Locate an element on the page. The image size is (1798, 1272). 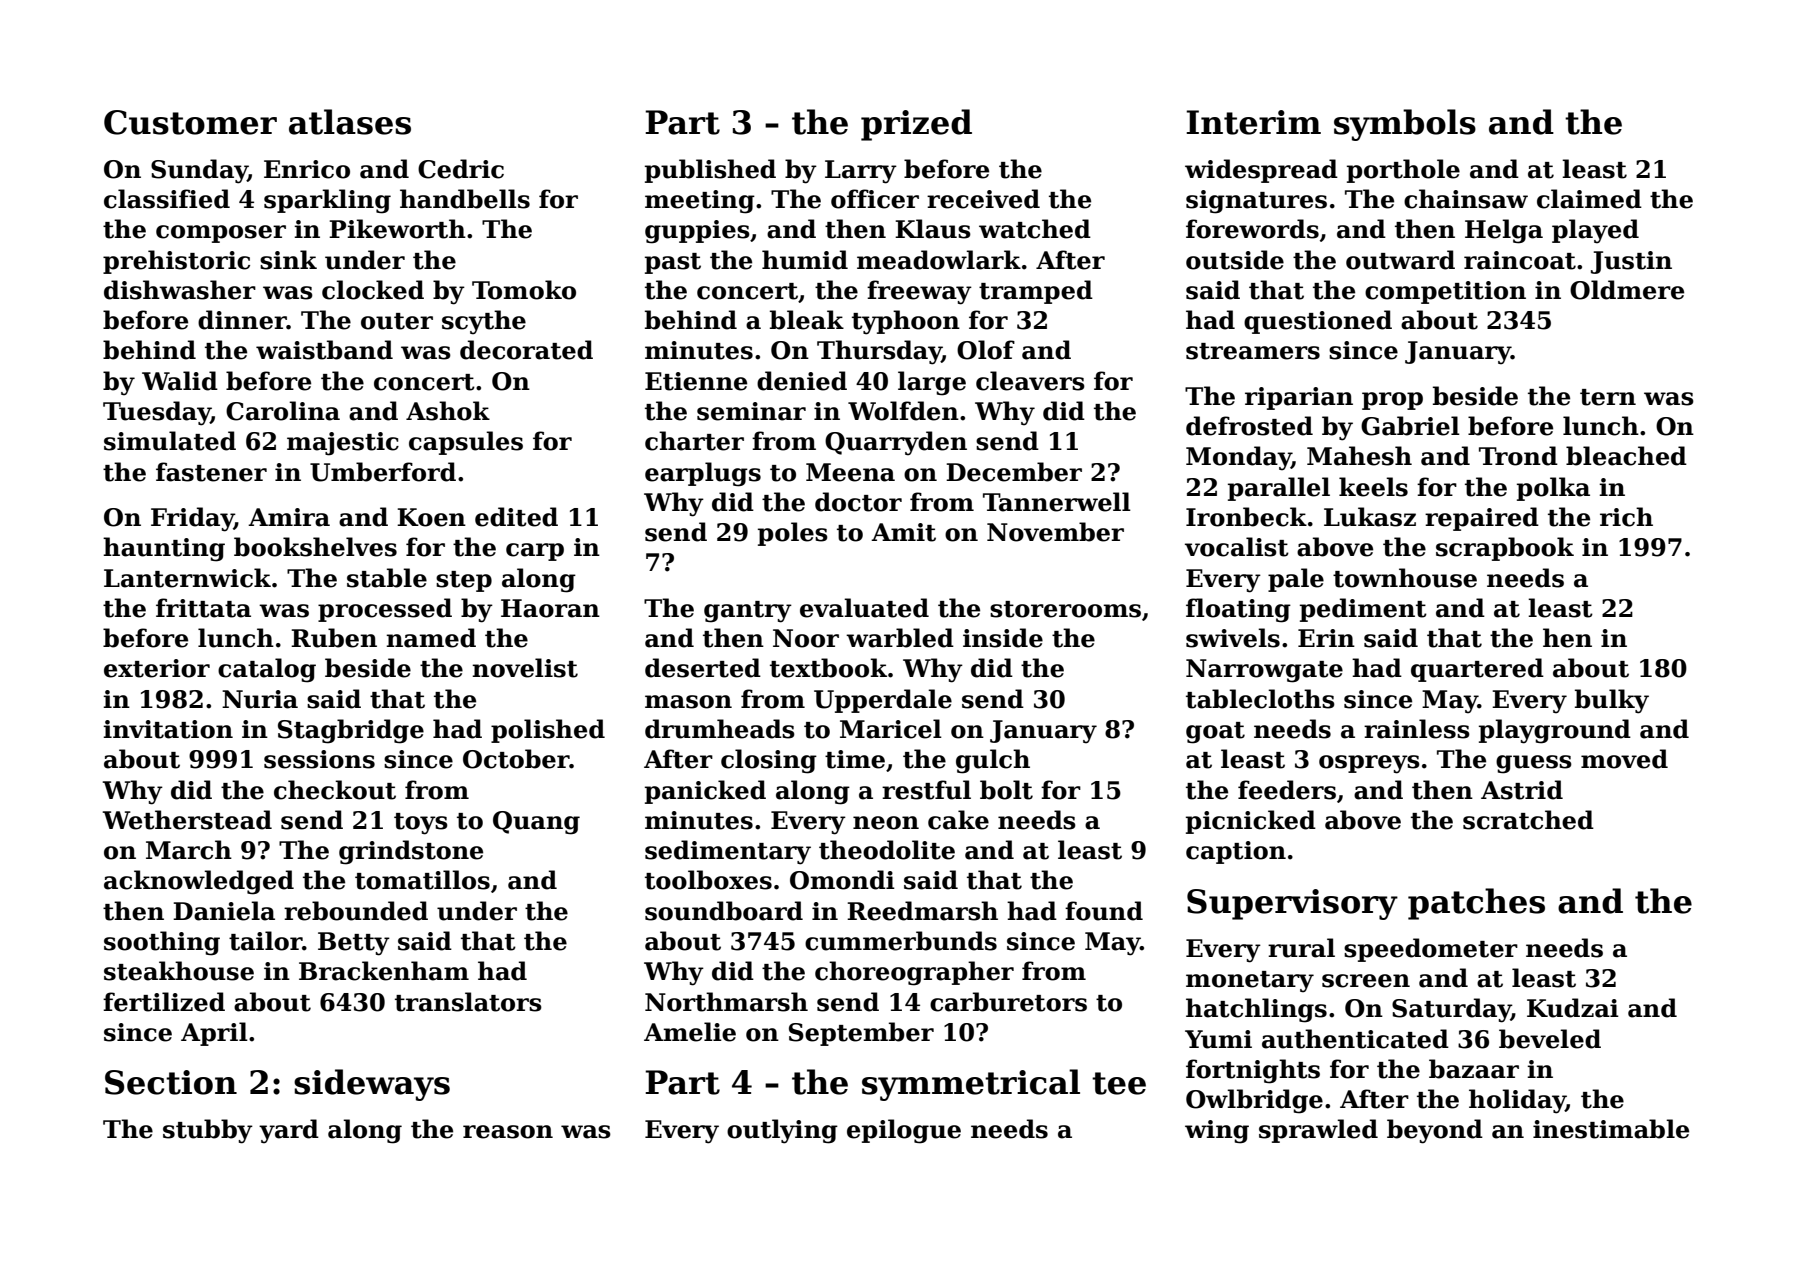
polka is located at coordinates (1553, 489).
